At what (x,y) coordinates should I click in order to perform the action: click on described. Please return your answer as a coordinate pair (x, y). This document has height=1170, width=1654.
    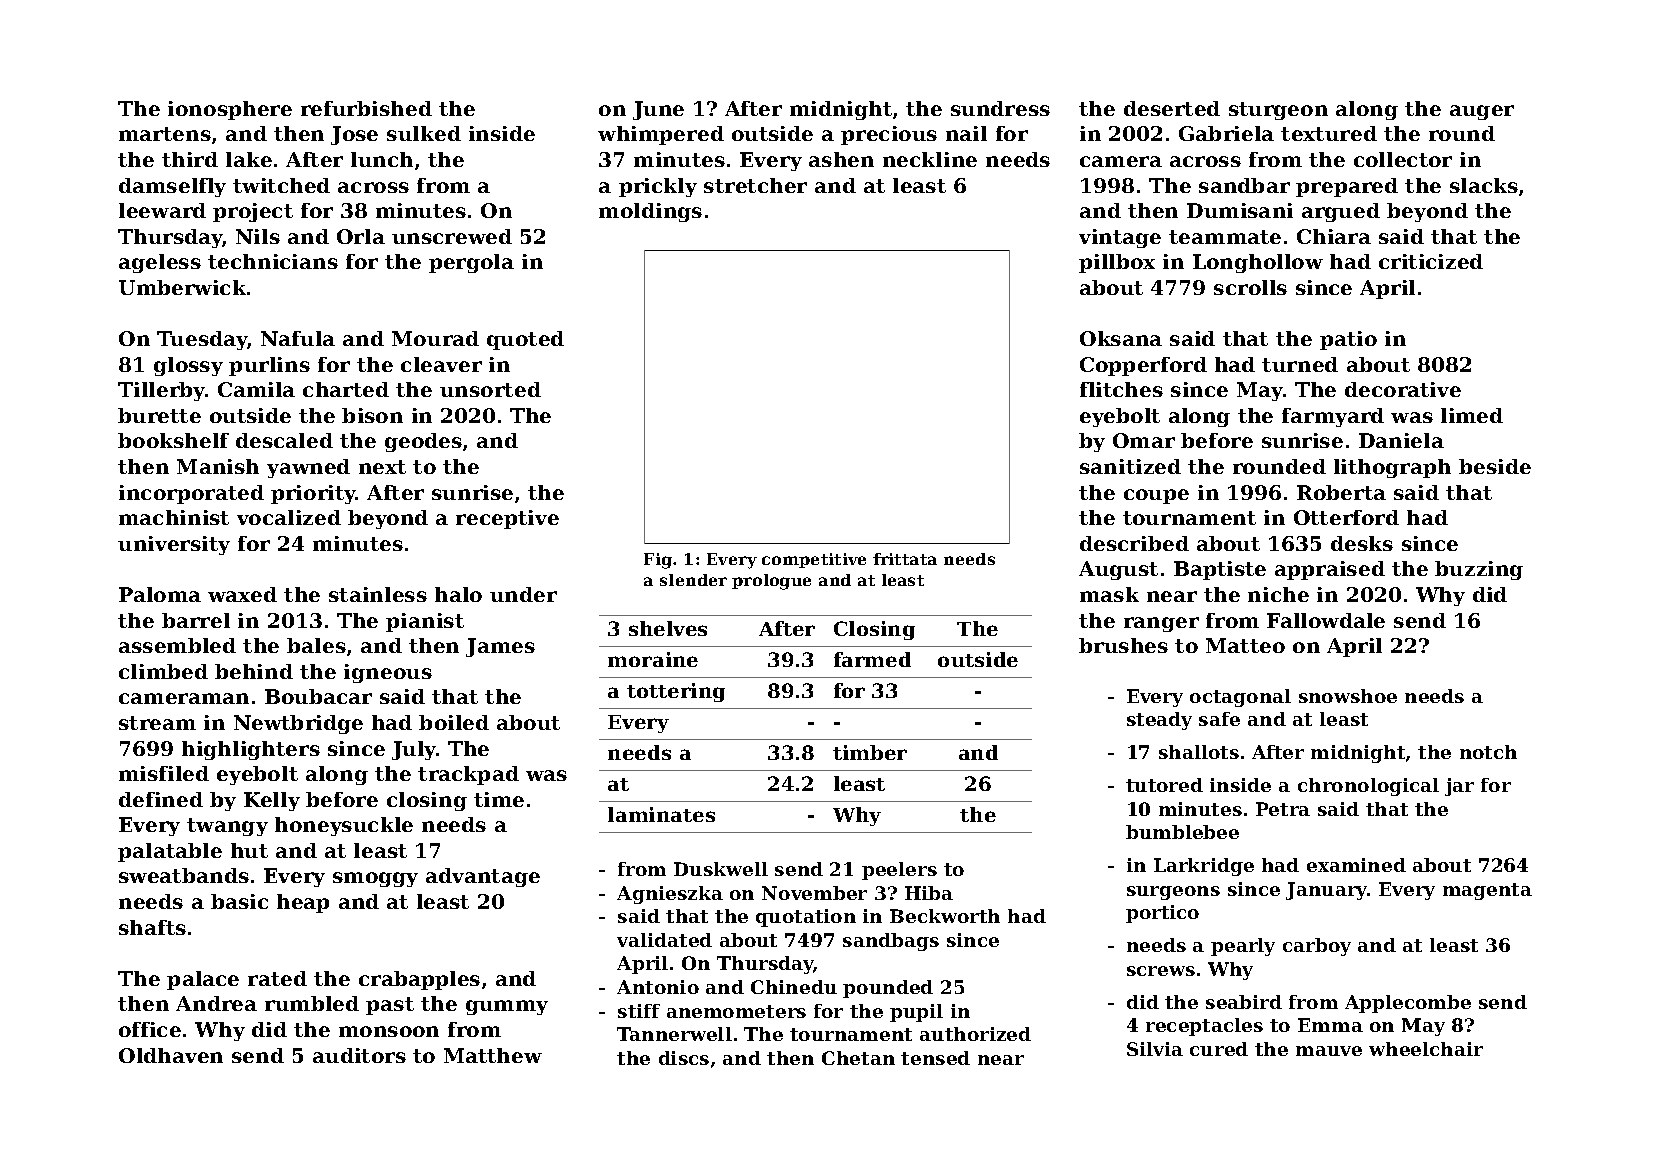
    Looking at the image, I should click on (1134, 543).
